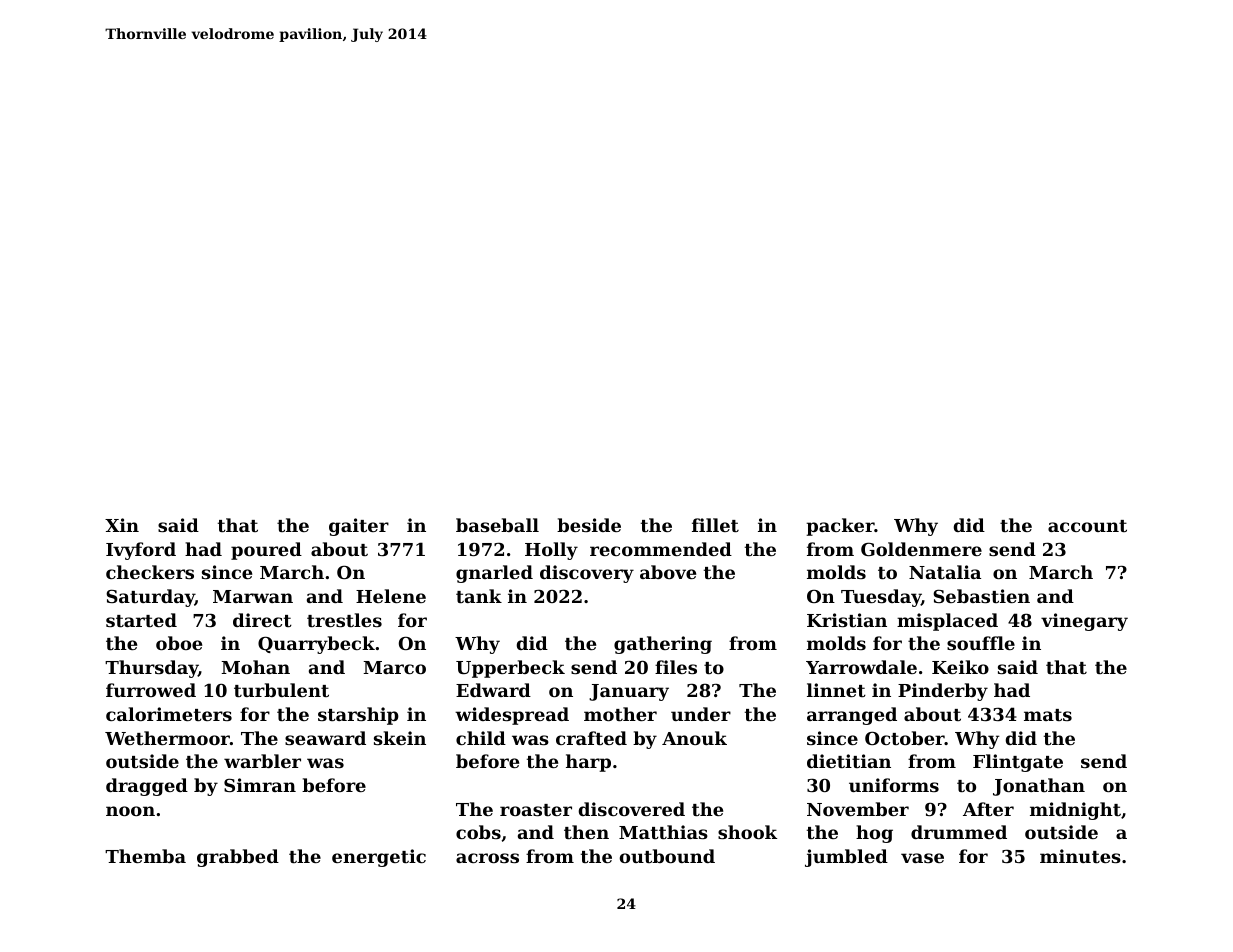 The width and height of the image is (1233, 952). I want to click on discovered, so click(632, 809).
